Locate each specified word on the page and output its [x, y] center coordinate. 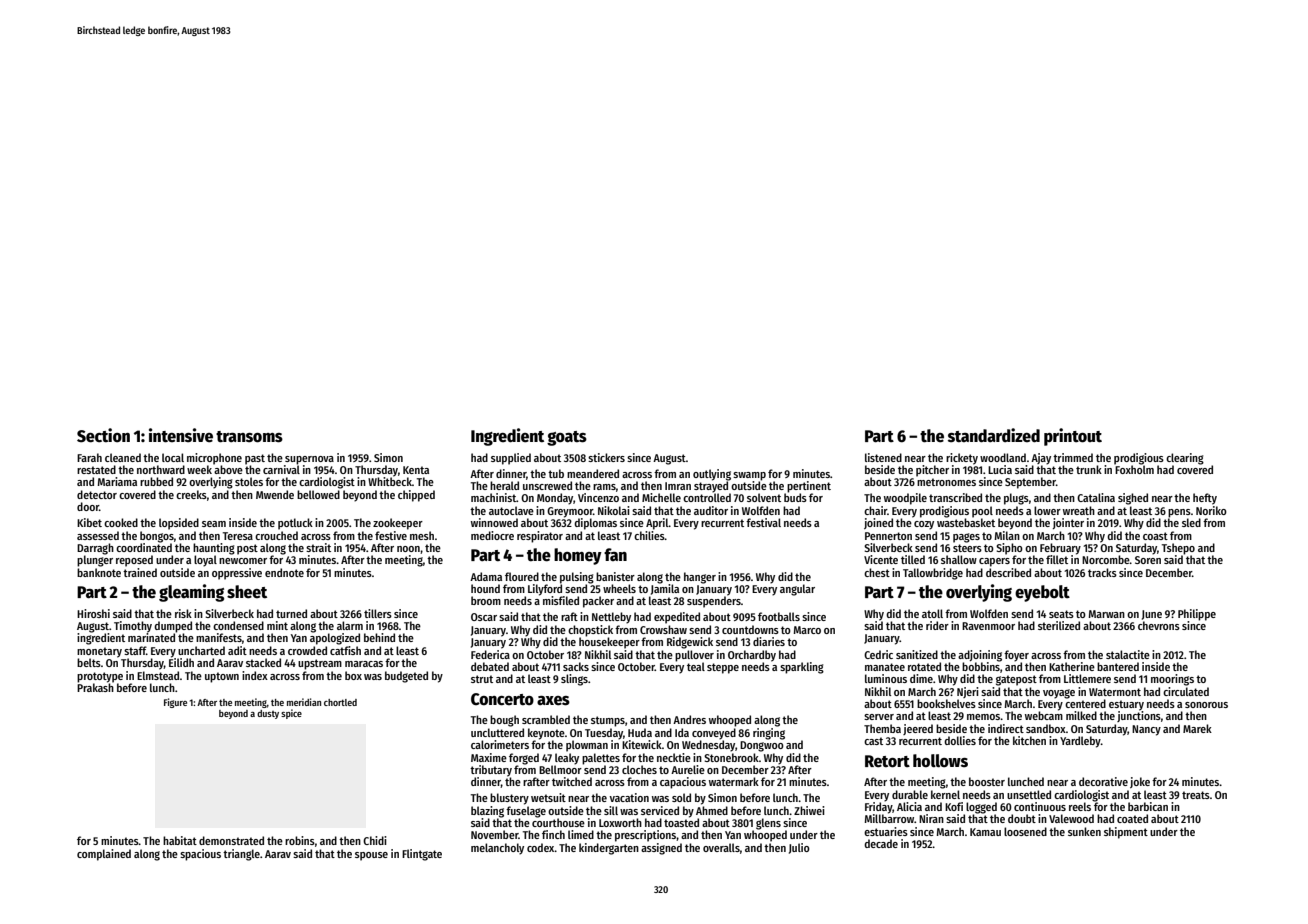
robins [300, 840]
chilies [649, 535]
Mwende [275, 494]
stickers [606, 457]
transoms [249, 437]
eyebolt [1042, 593]
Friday [879, 808]
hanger [700, 578]
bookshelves [946, 703]
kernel [945, 794]
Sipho [1009, 549]
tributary [491, 771]
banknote [99, 572]
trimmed [1073, 457]
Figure [175, 703]
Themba [882, 728]
